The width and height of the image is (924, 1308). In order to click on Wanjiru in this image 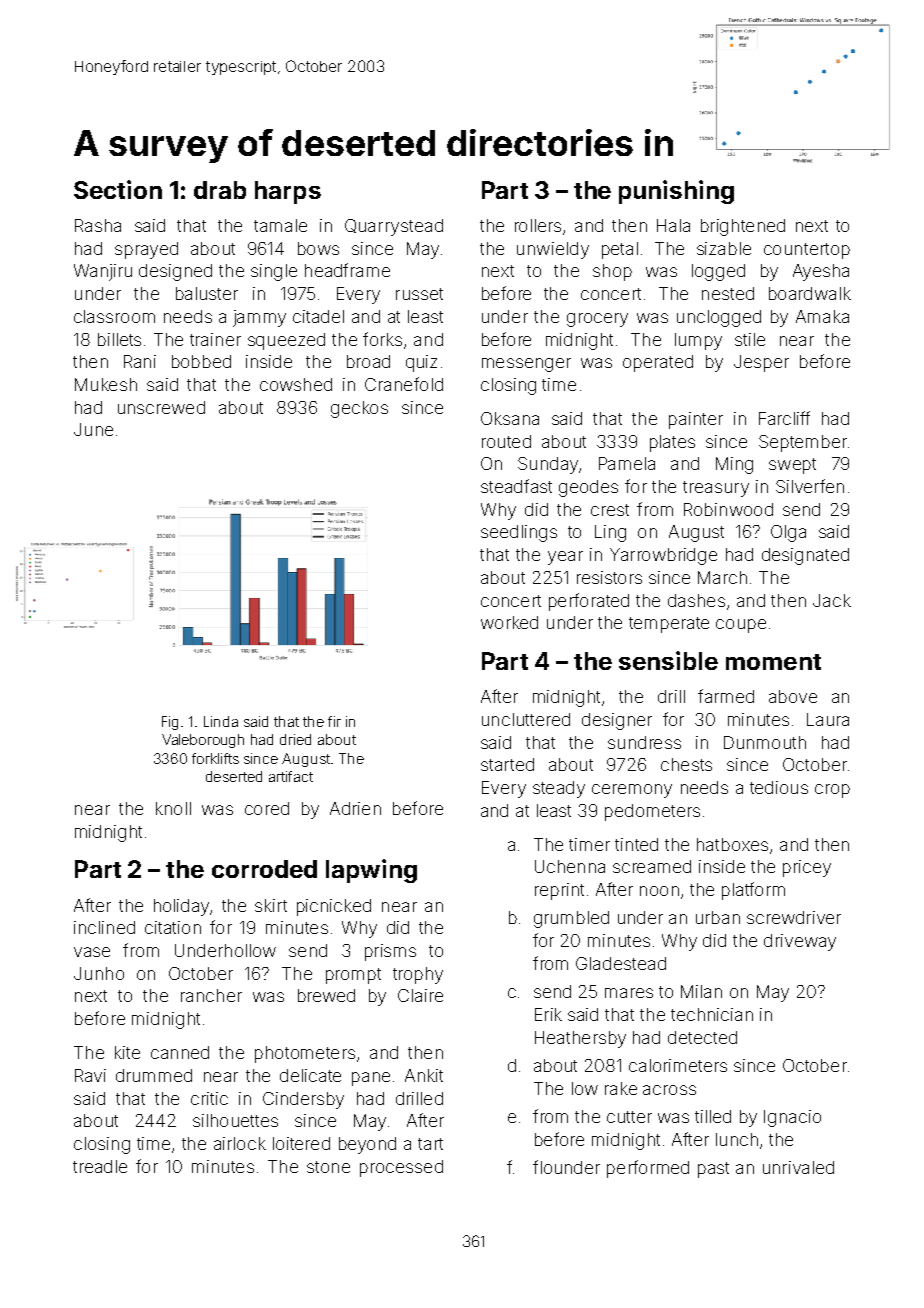, I will do `click(103, 272)`.
